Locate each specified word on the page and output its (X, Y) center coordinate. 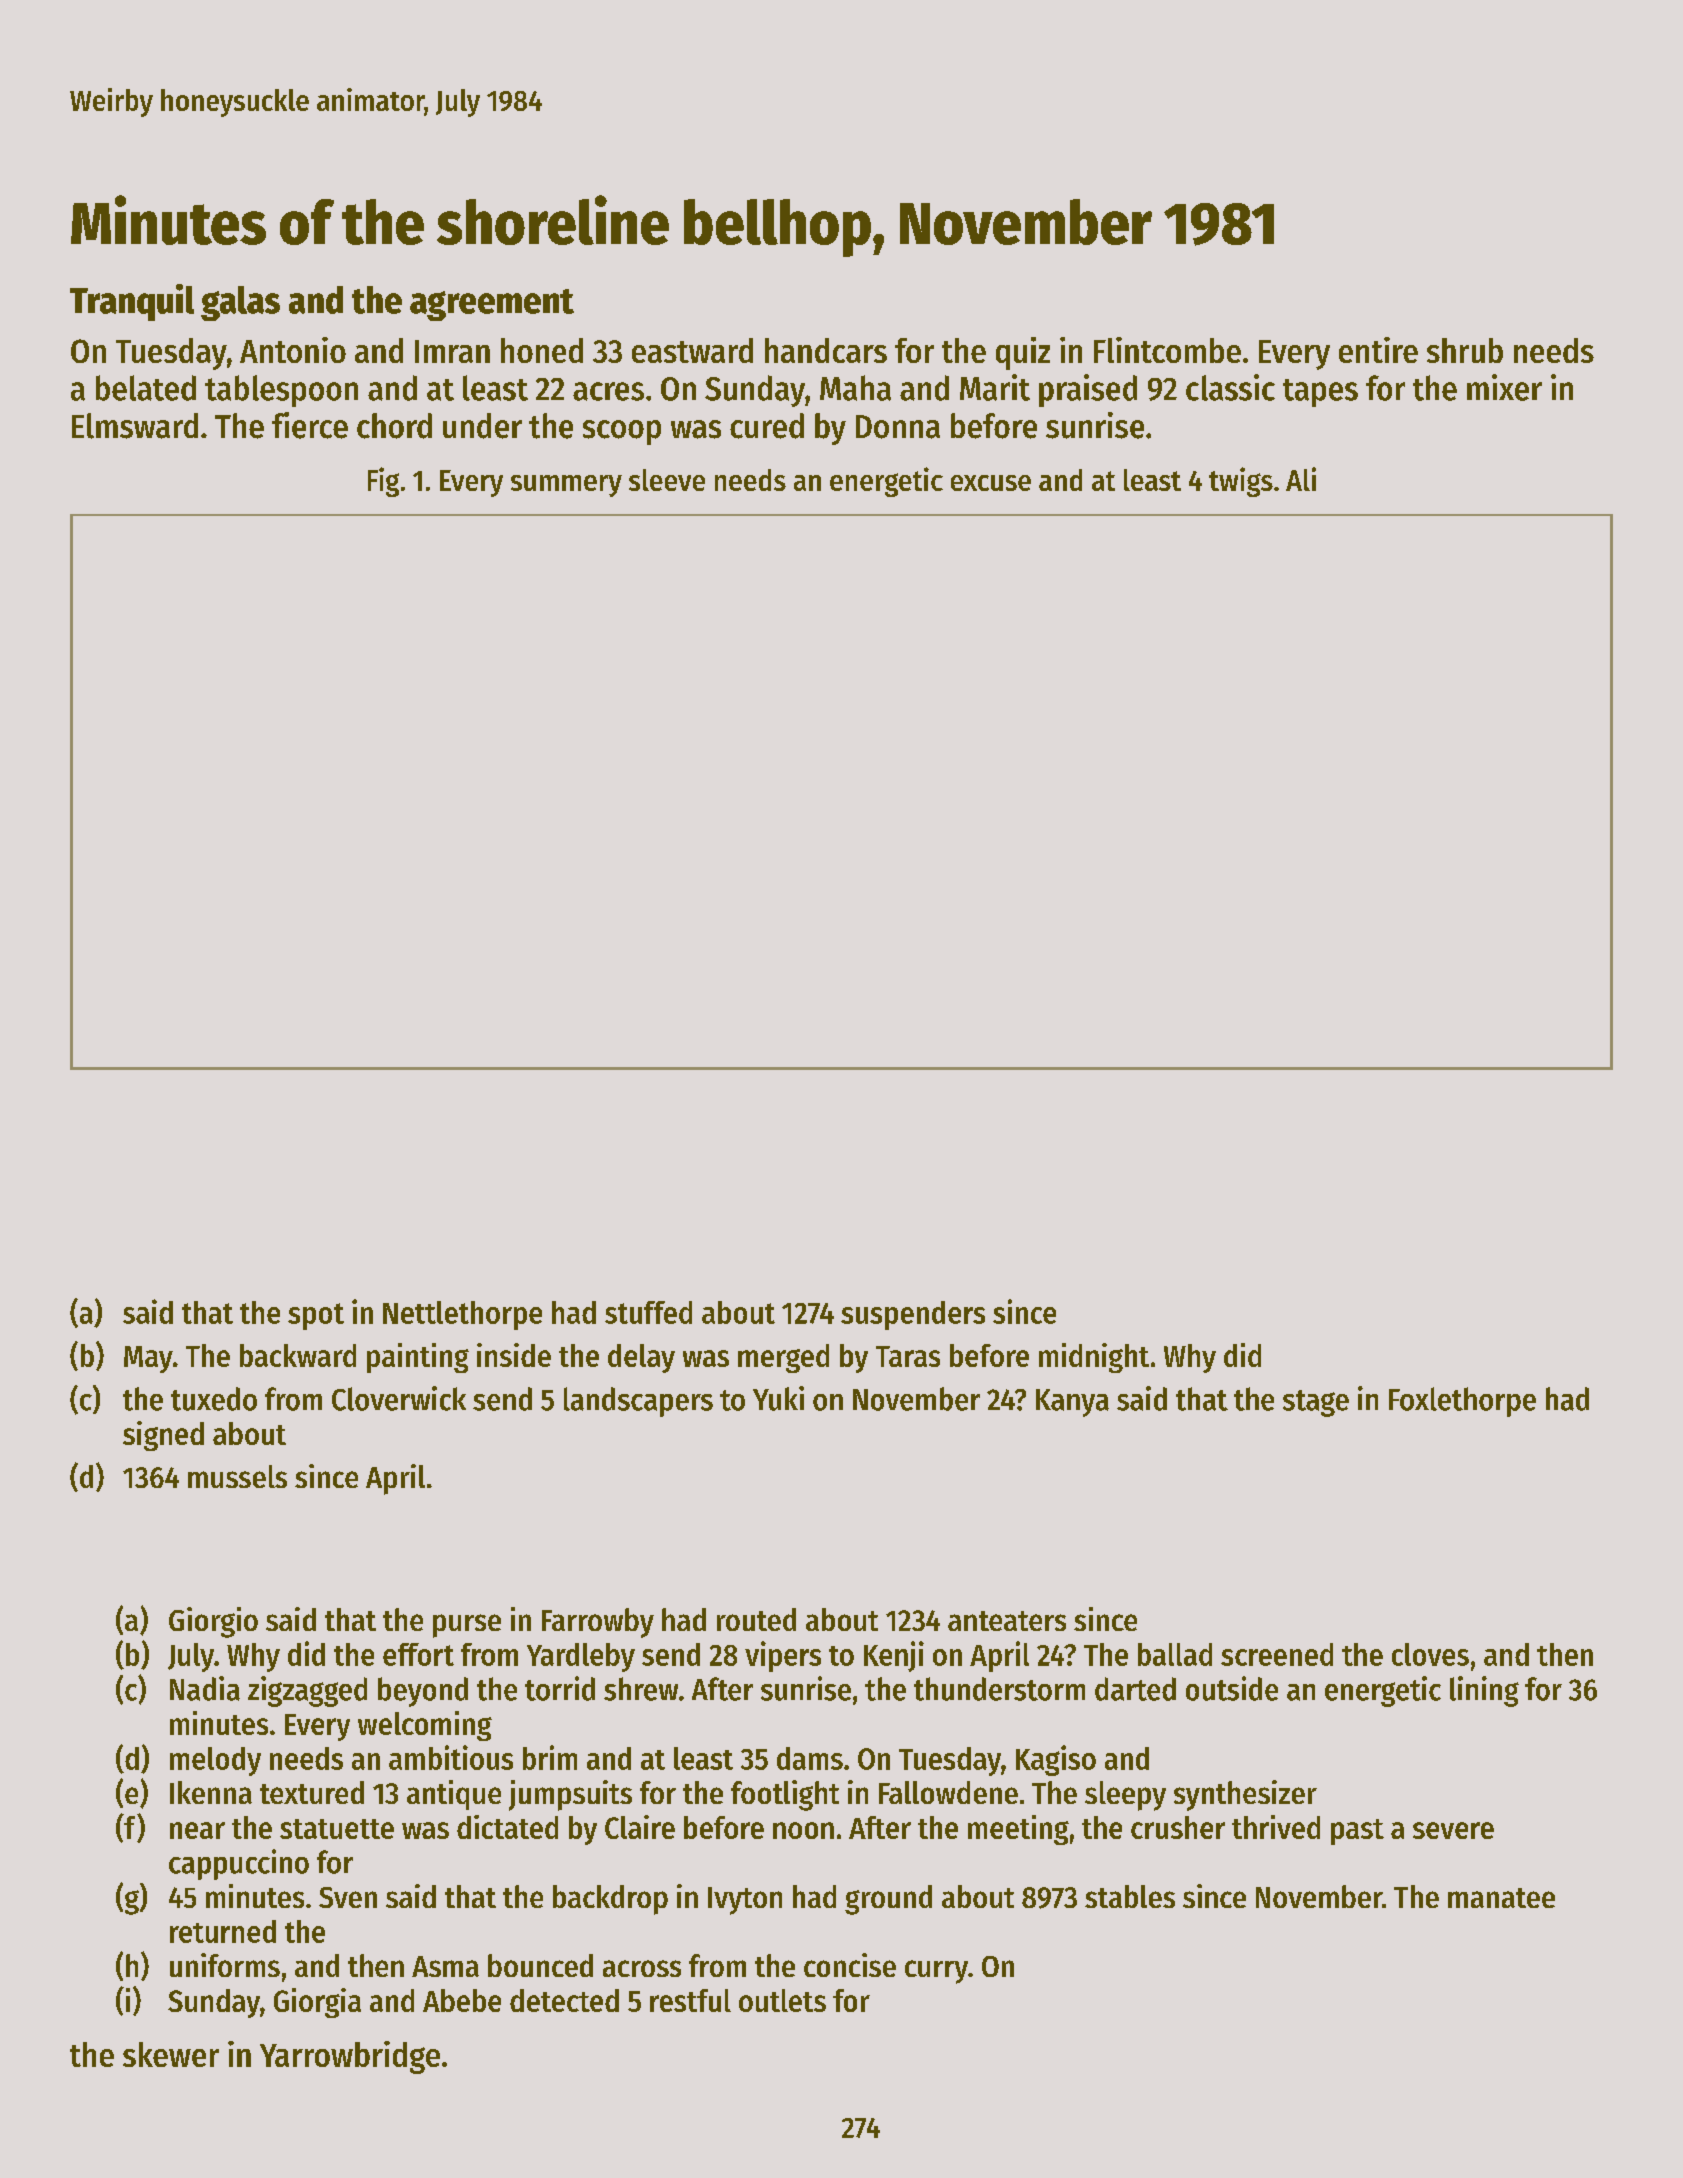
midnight (1094, 1358)
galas (240, 303)
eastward (692, 350)
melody (215, 1761)
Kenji (894, 1656)
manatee (1501, 1898)
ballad (1175, 1654)
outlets (782, 2000)
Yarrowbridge (350, 2057)
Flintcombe (1167, 350)
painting (418, 1358)
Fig (383, 482)
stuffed (648, 1312)
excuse (991, 483)
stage (1316, 1403)
